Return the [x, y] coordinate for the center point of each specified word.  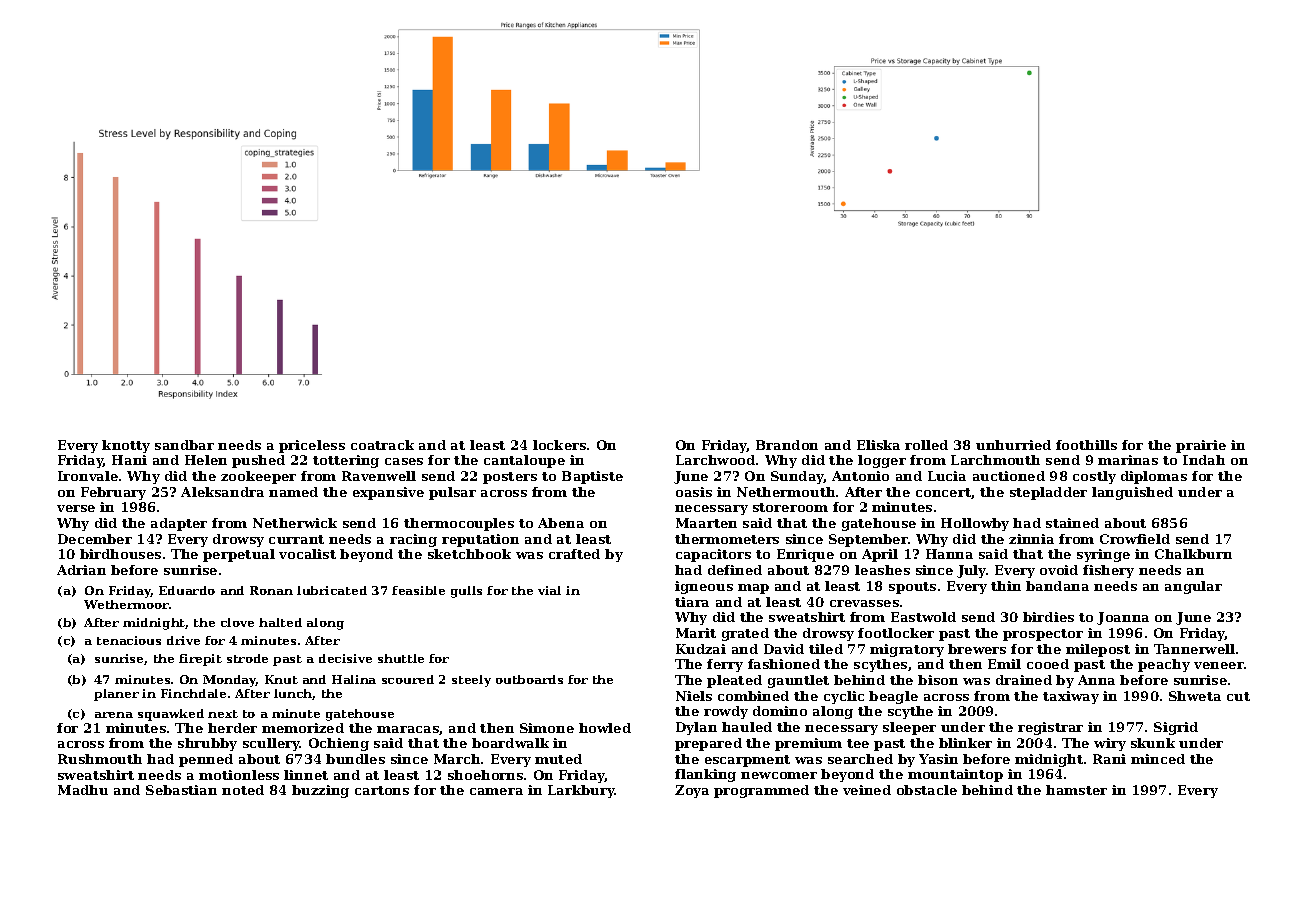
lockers [559, 445]
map [753, 589]
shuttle [401, 658]
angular [1193, 587]
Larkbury [581, 791]
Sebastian [181, 790]
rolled [926, 445]
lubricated [332, 590]
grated [745, 634]
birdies [1048, 617]
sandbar [184, 445]
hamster [1076, 790]
